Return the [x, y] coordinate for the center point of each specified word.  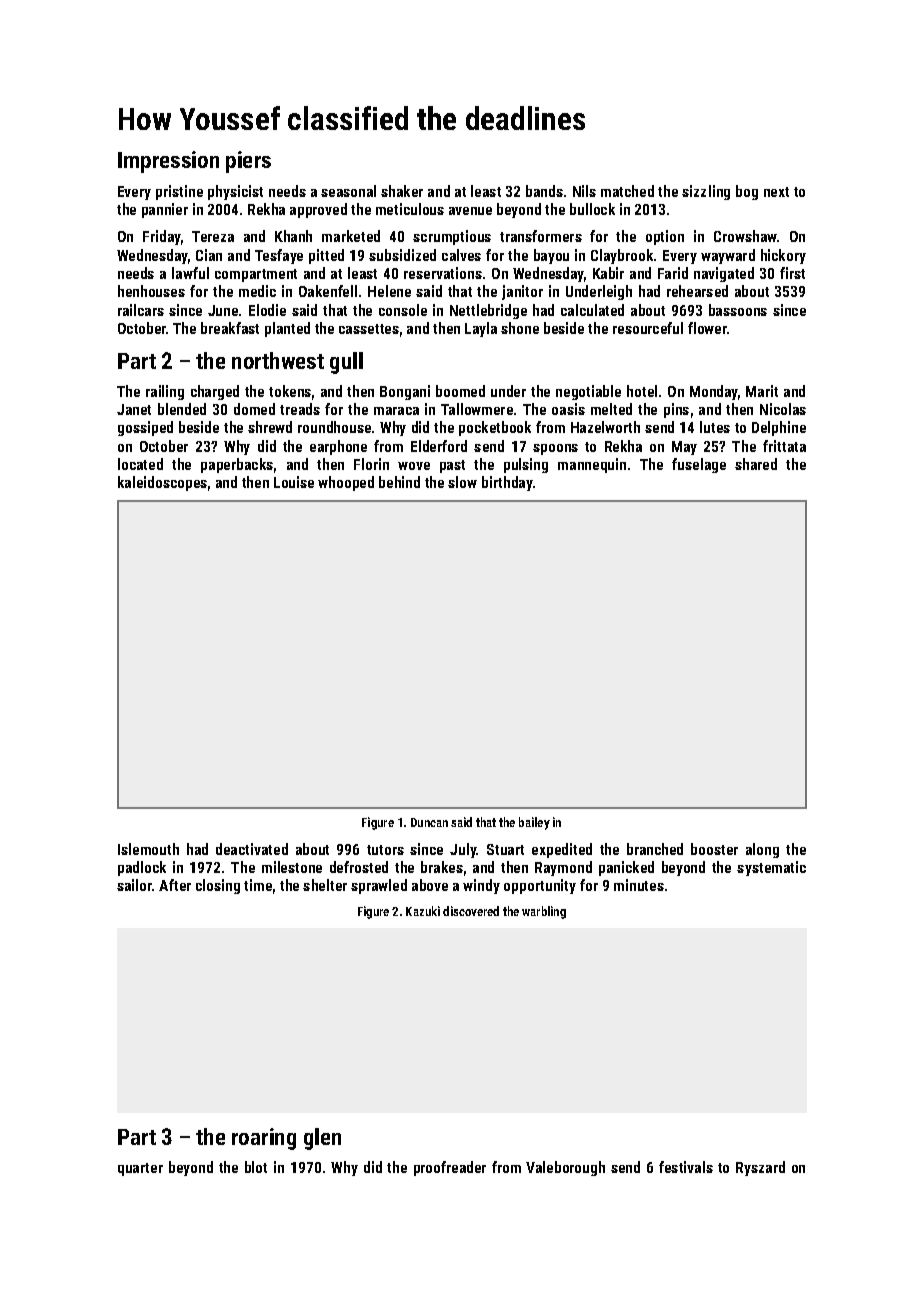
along [762, 850]
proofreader [450, 1168]
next [776, 192]
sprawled [379, 886]
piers [248, 162]
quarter [140, 1169]
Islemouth [148, 849]
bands [544, 191]
